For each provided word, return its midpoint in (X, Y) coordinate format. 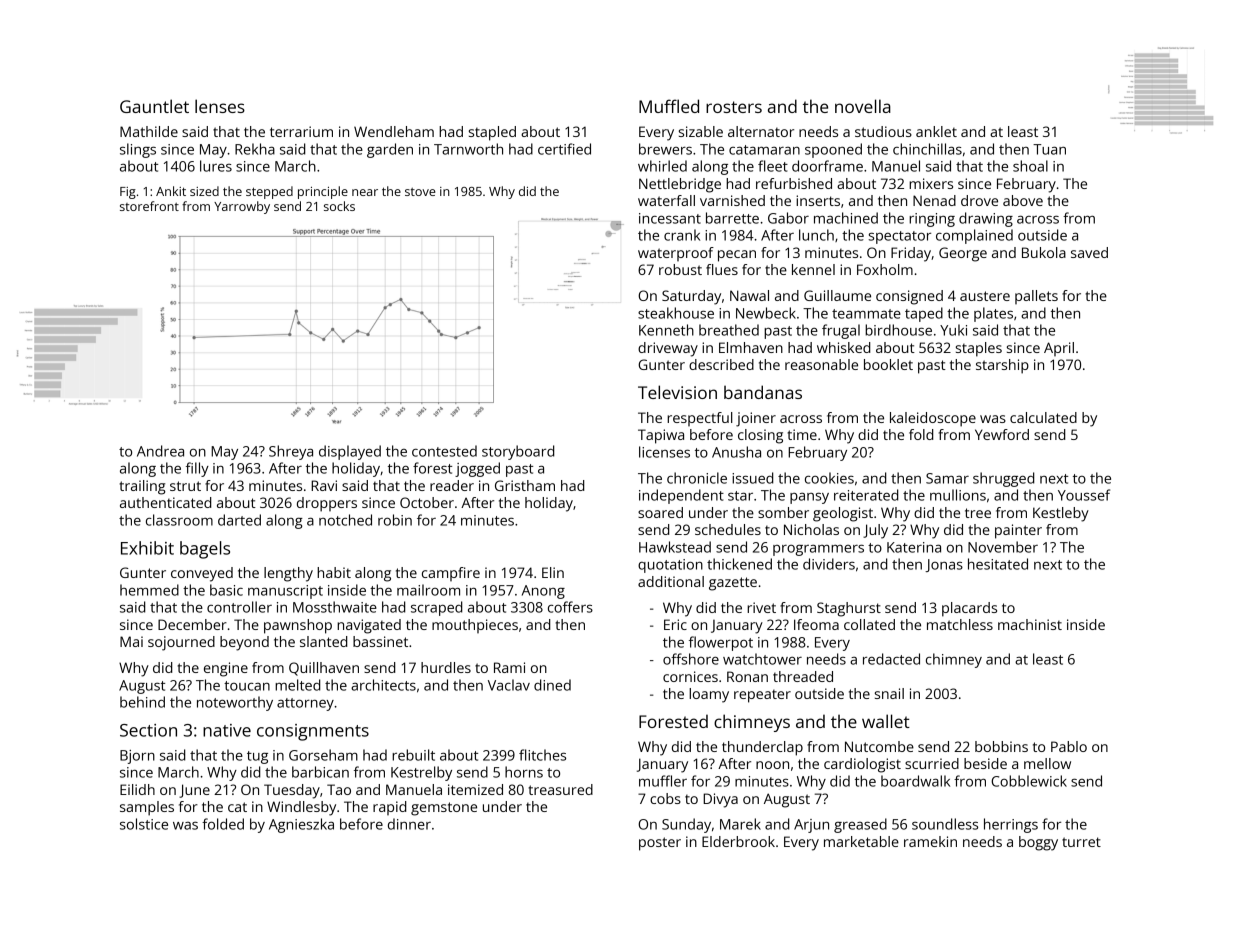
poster (660, 844)
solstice (144, 824)
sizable (701, 131)
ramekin (930, 841)
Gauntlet (154, 106)
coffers (570, 607)
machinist (1030, 624)
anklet (936, 131)
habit (334, 572)
